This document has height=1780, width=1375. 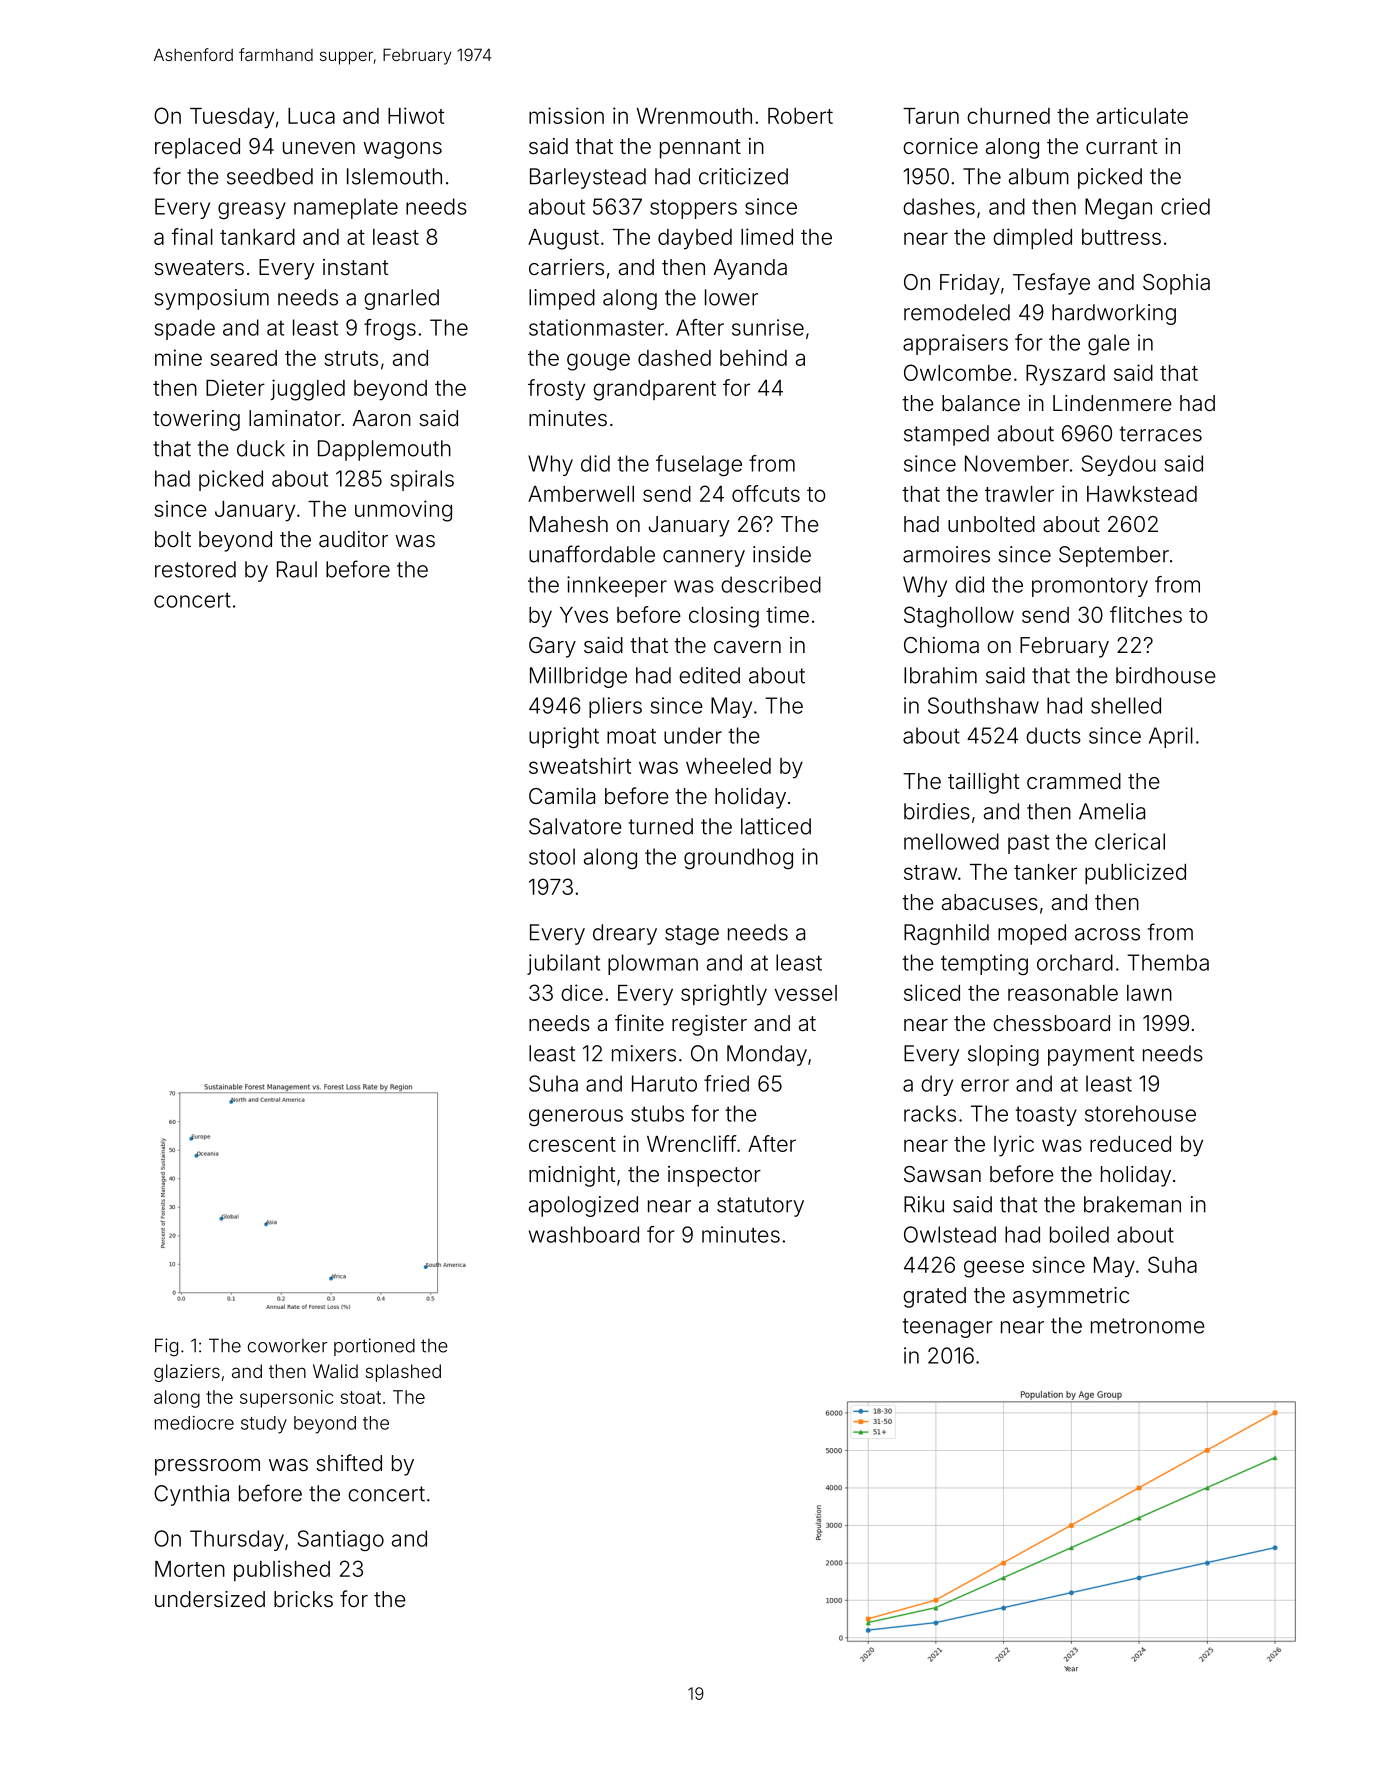 What do you see at coordinates (192, 236) in the document?
I see `final` at bounding box center [192, 236].
